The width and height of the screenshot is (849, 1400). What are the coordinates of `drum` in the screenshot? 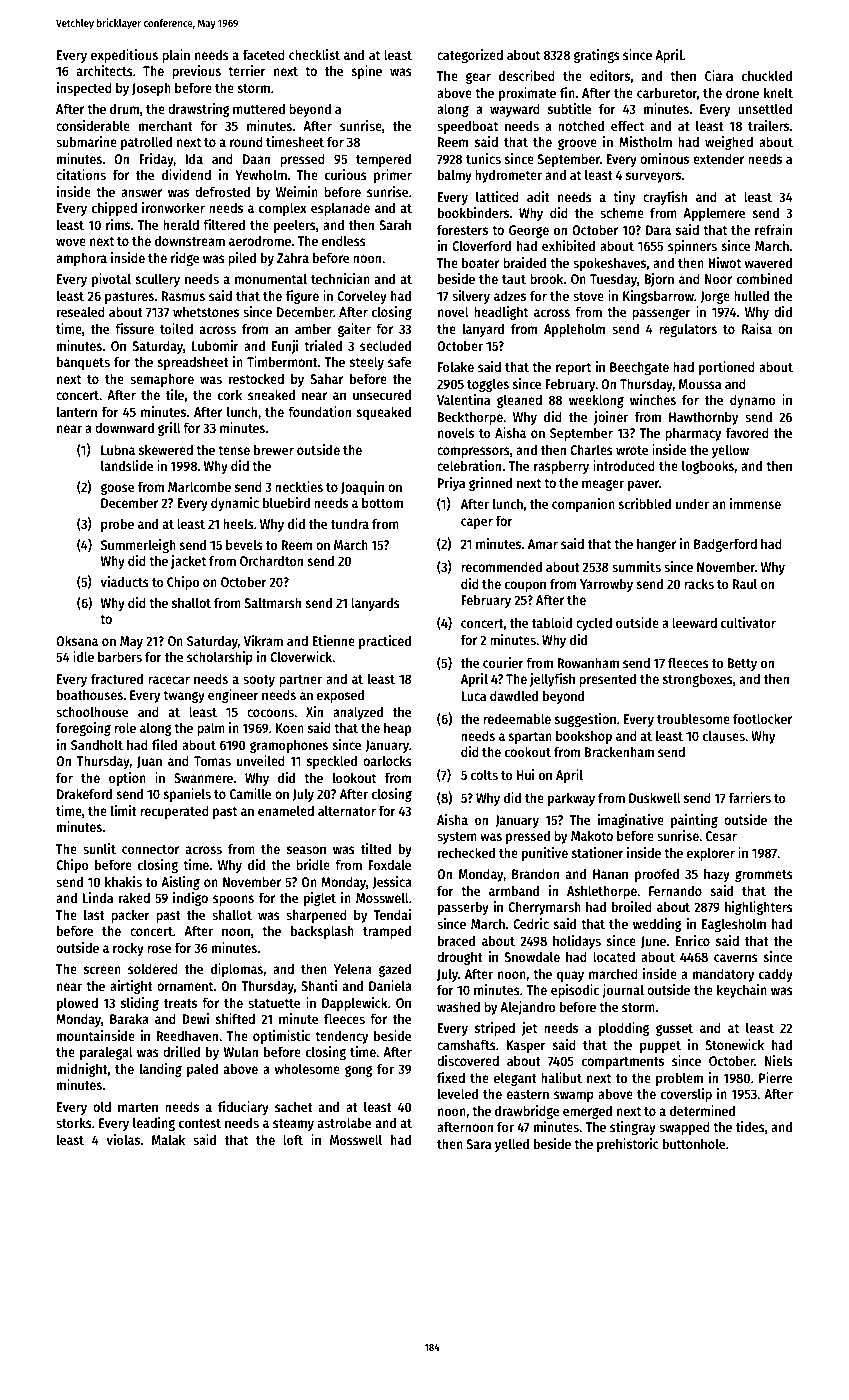 It's located at (124, 108).
